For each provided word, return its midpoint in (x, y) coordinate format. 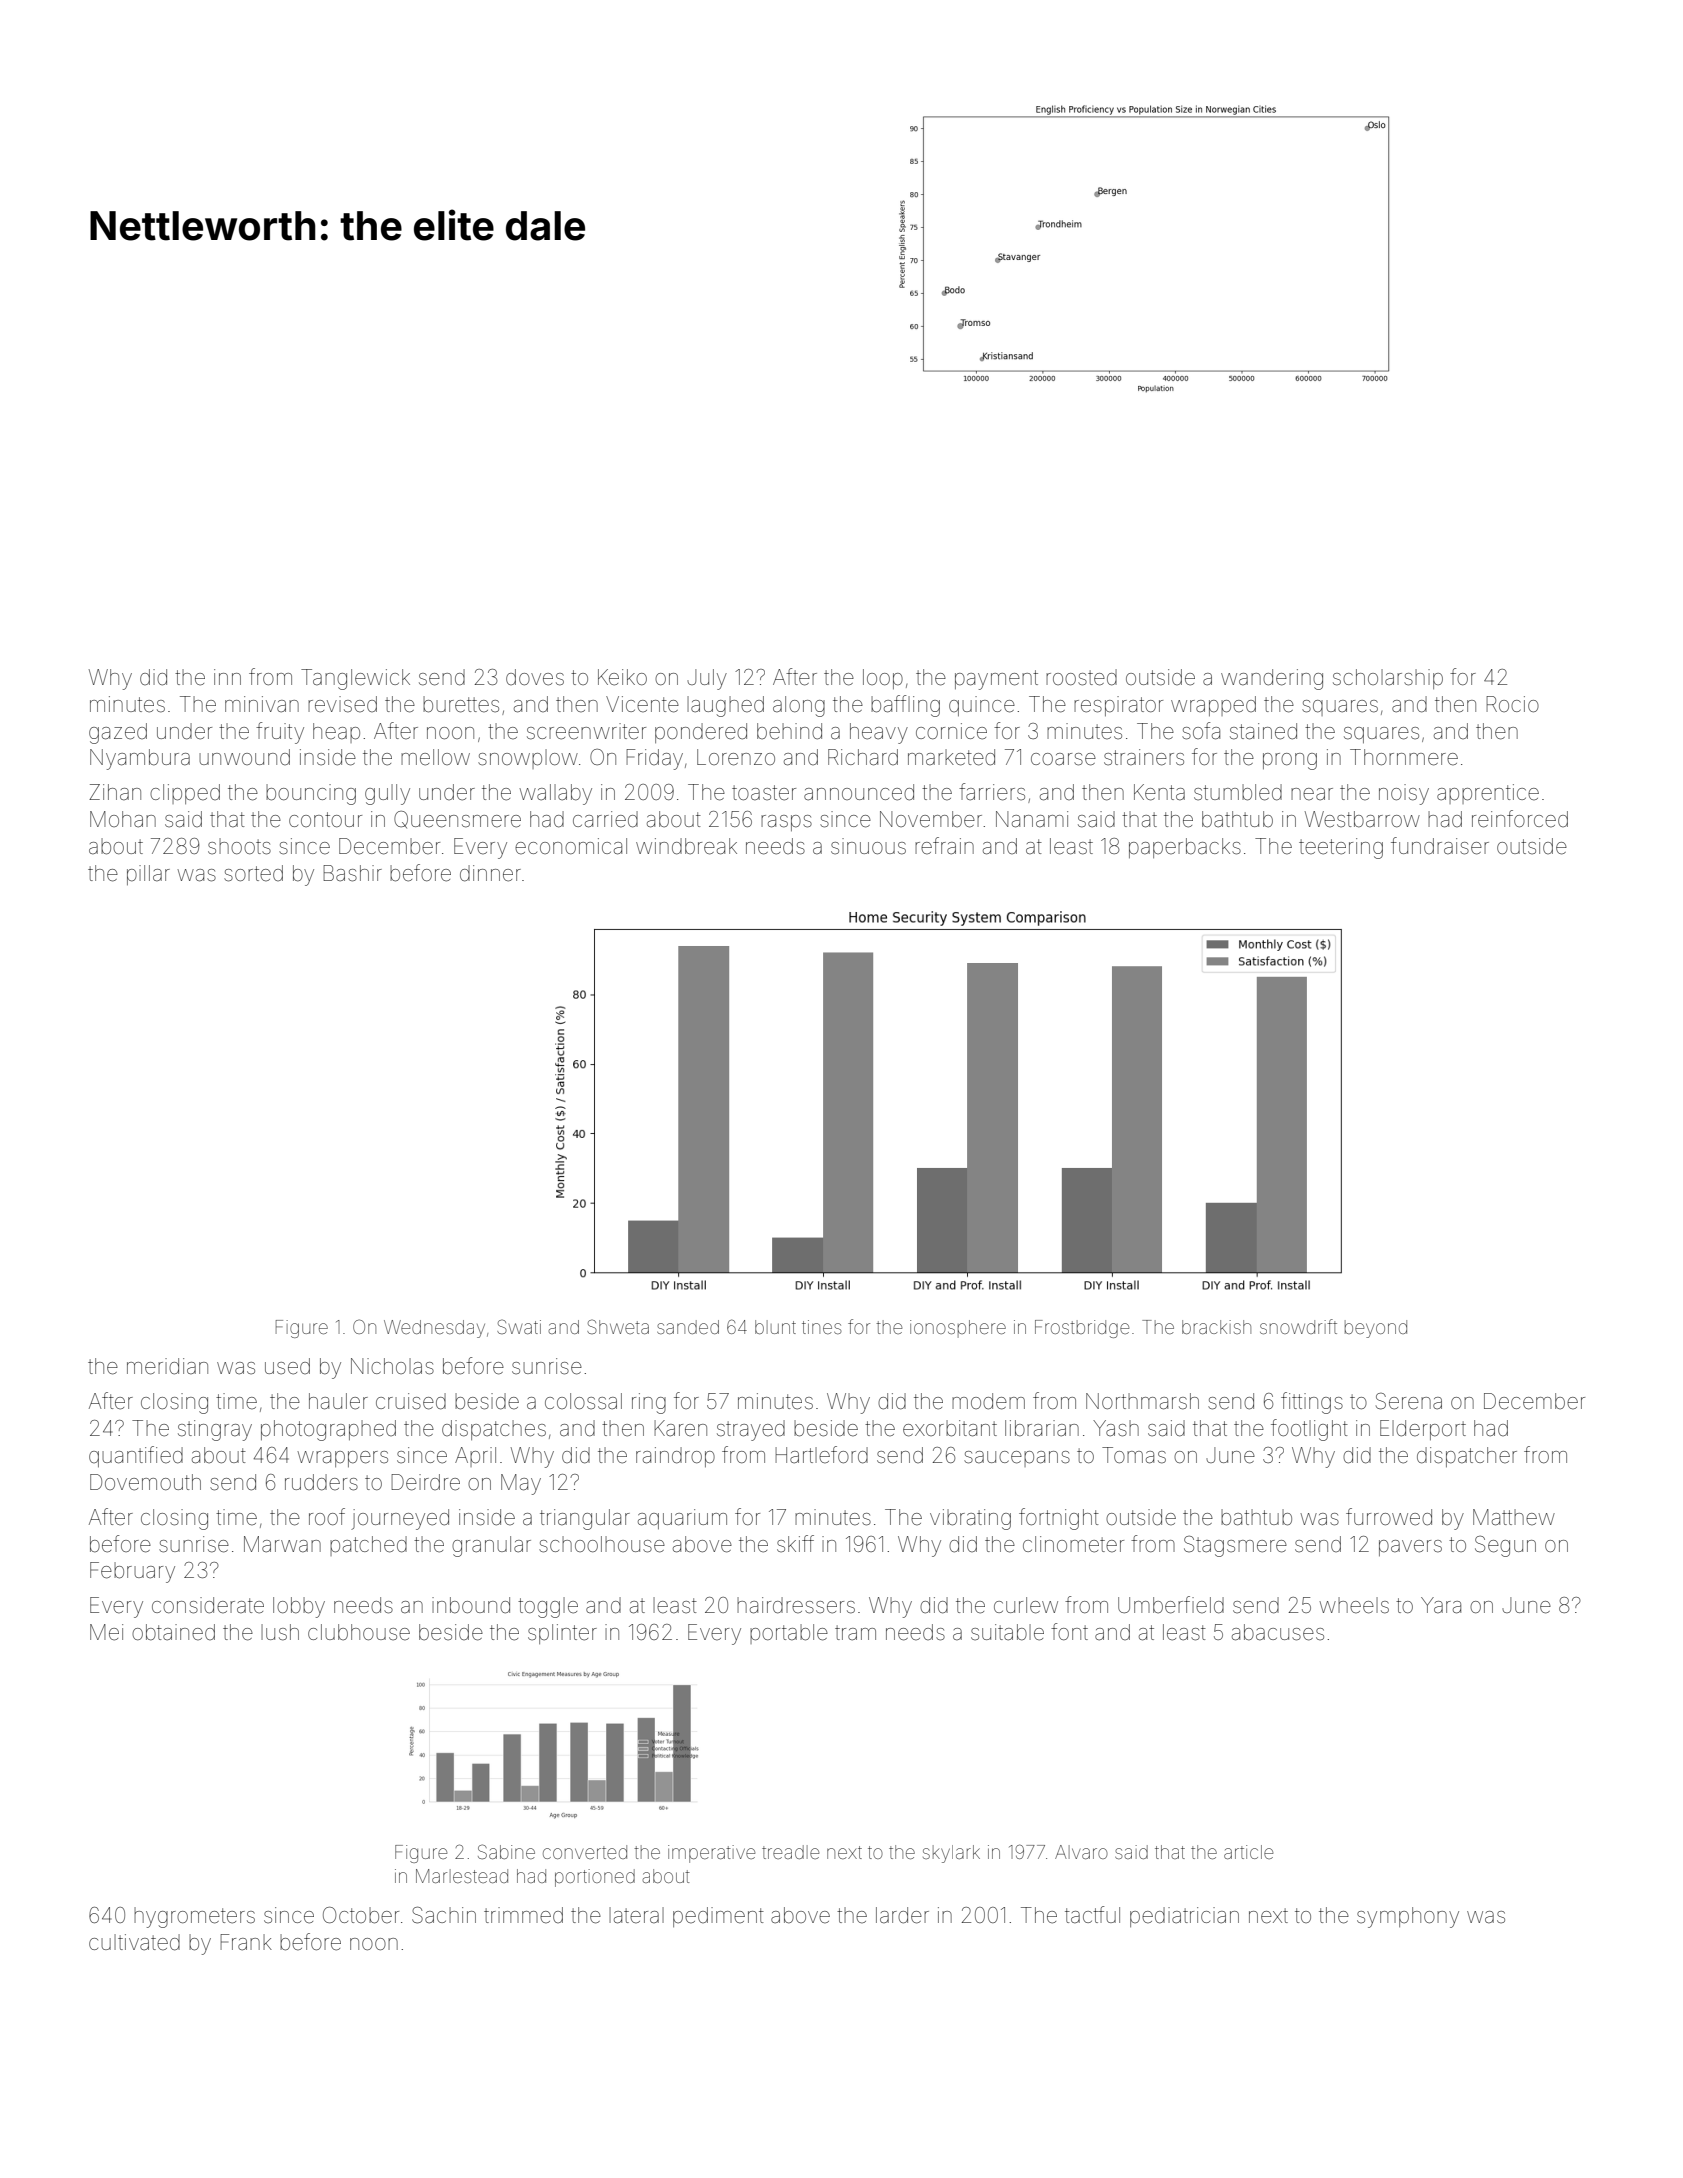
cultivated (134, 1942)
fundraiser (1440, 846)
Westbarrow (1362, 819)
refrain (944, 846)
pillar (148, 875)
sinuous (868, 846)
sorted (253, 873)
